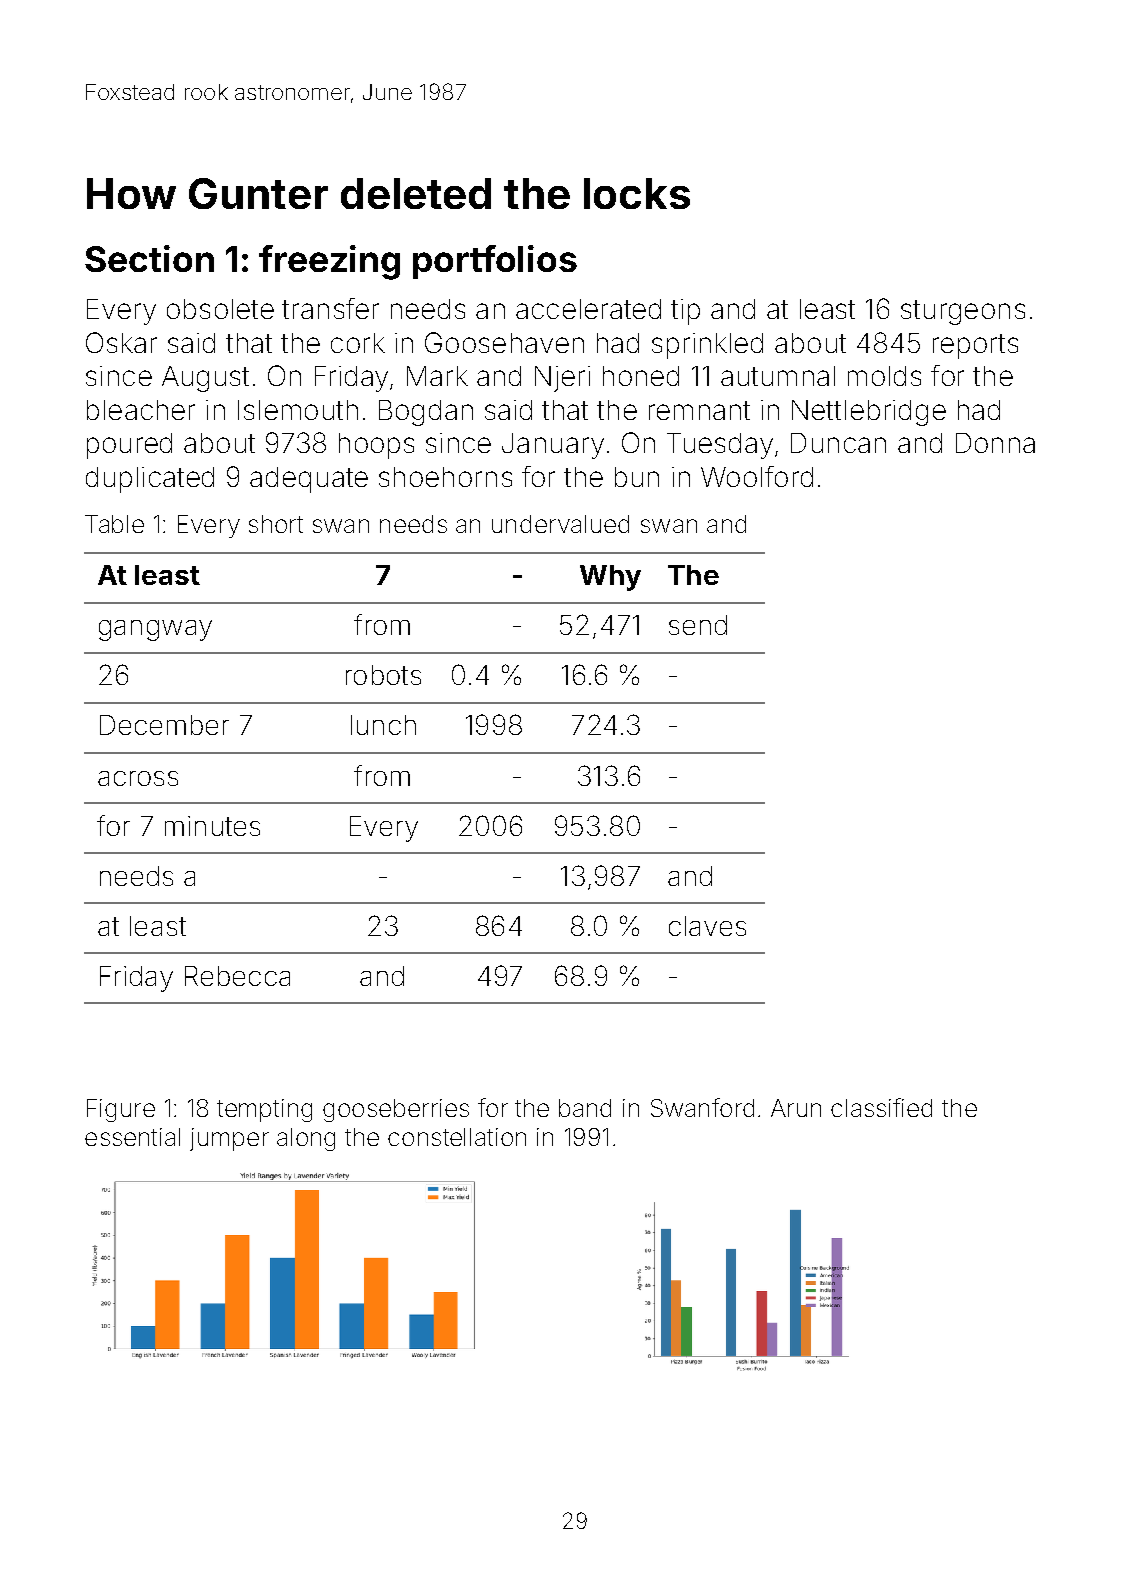 Image resolution: width=1122 pixels, height=1594 pixels. Describe the element at coordinates (155, 630) in the page. I see `gangway` at that location.
